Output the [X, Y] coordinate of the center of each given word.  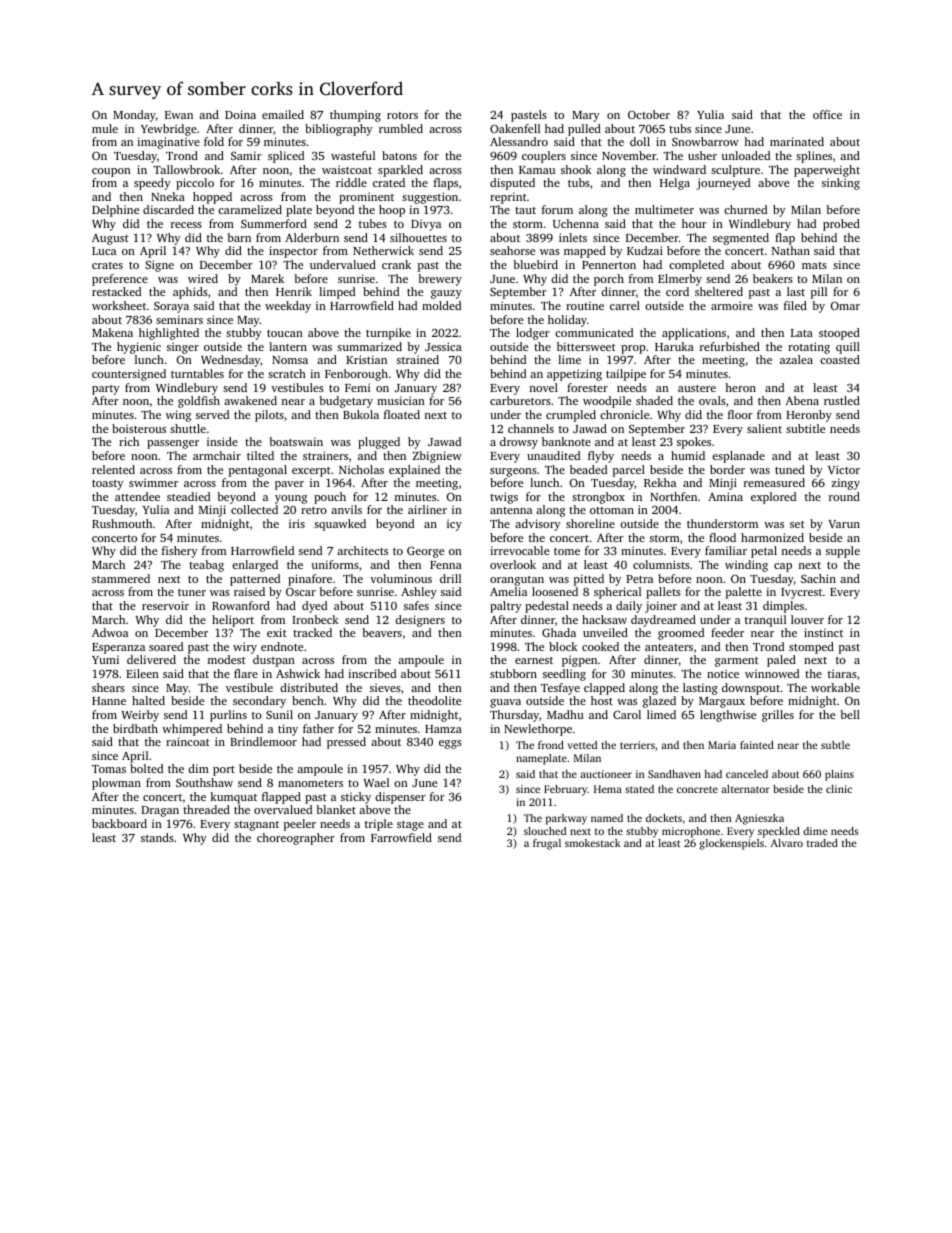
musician [401, 400]
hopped [212, 198]
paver [289, 485]
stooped [839, 334]
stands [157, 837]
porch [609, 280]
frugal [547, 844]
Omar [845, 305]
